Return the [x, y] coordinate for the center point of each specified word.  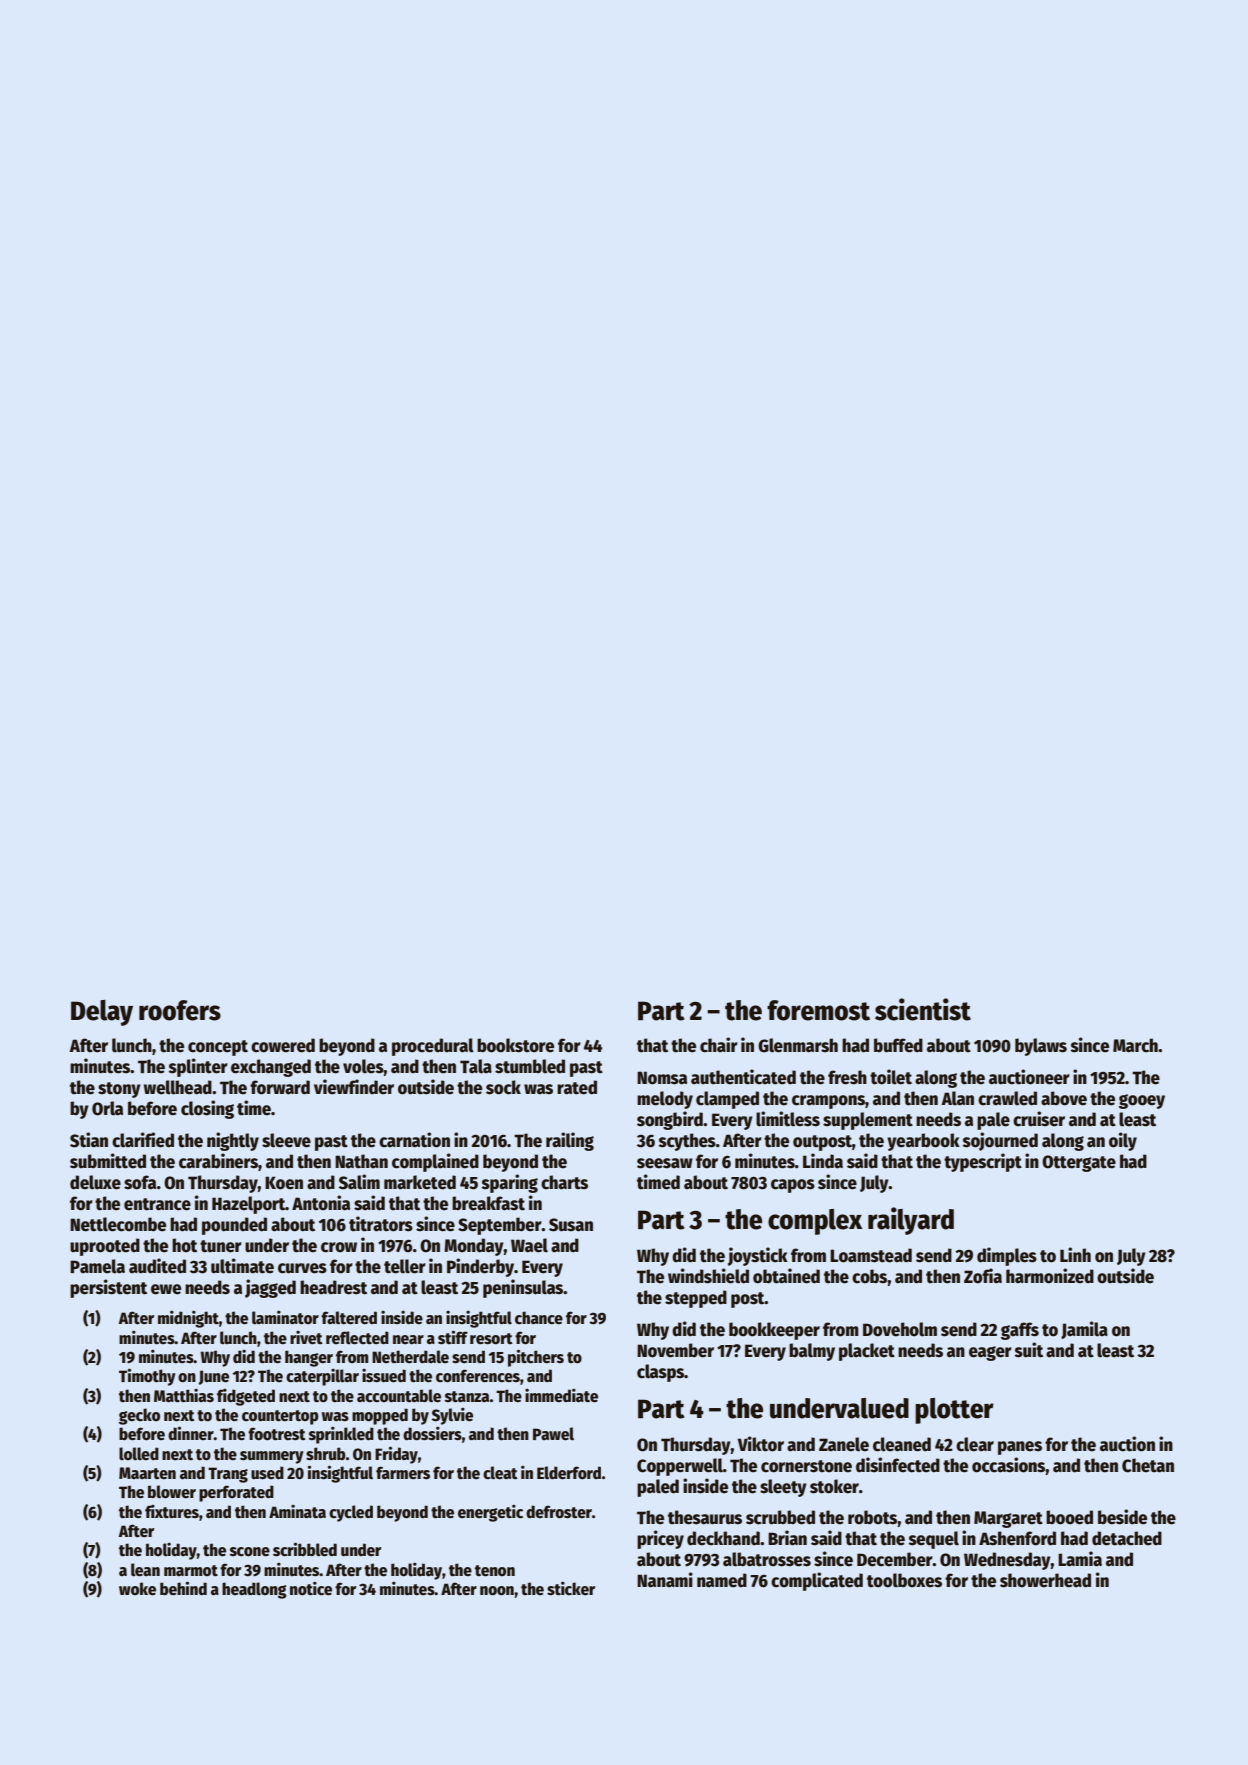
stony [119, 1090]
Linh [1075, 1254]
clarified [143, 1140]
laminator [285, 1317]
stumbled [530, 1066]
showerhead [1045, 1580]
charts [564, 1182]
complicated [817, 1581]
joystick [758, 1256]
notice [311, 1588]
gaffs [1020, 1331]
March [1135, 1045]
